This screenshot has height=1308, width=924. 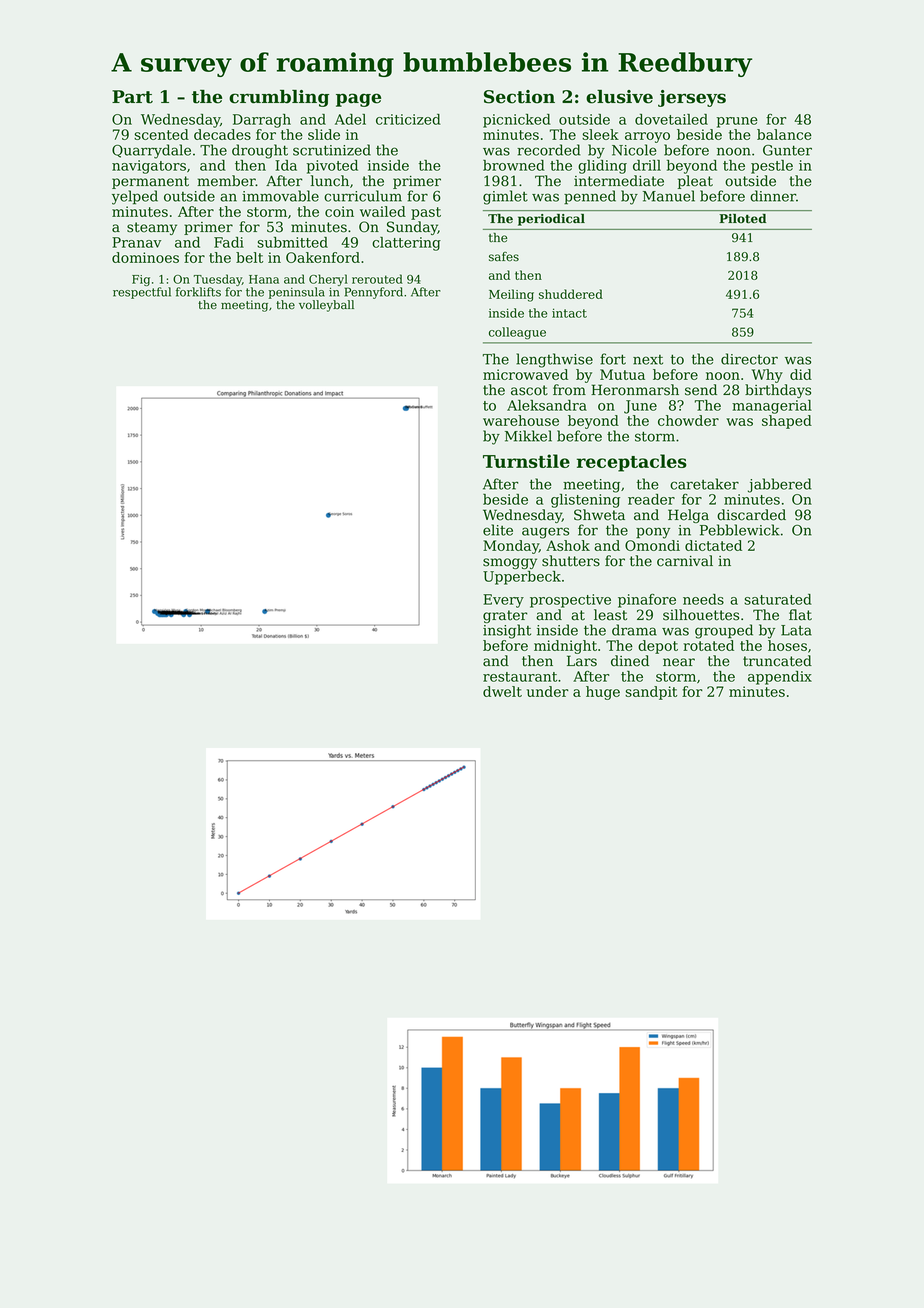 I want to click on Section, so click(x=519, y=97).
